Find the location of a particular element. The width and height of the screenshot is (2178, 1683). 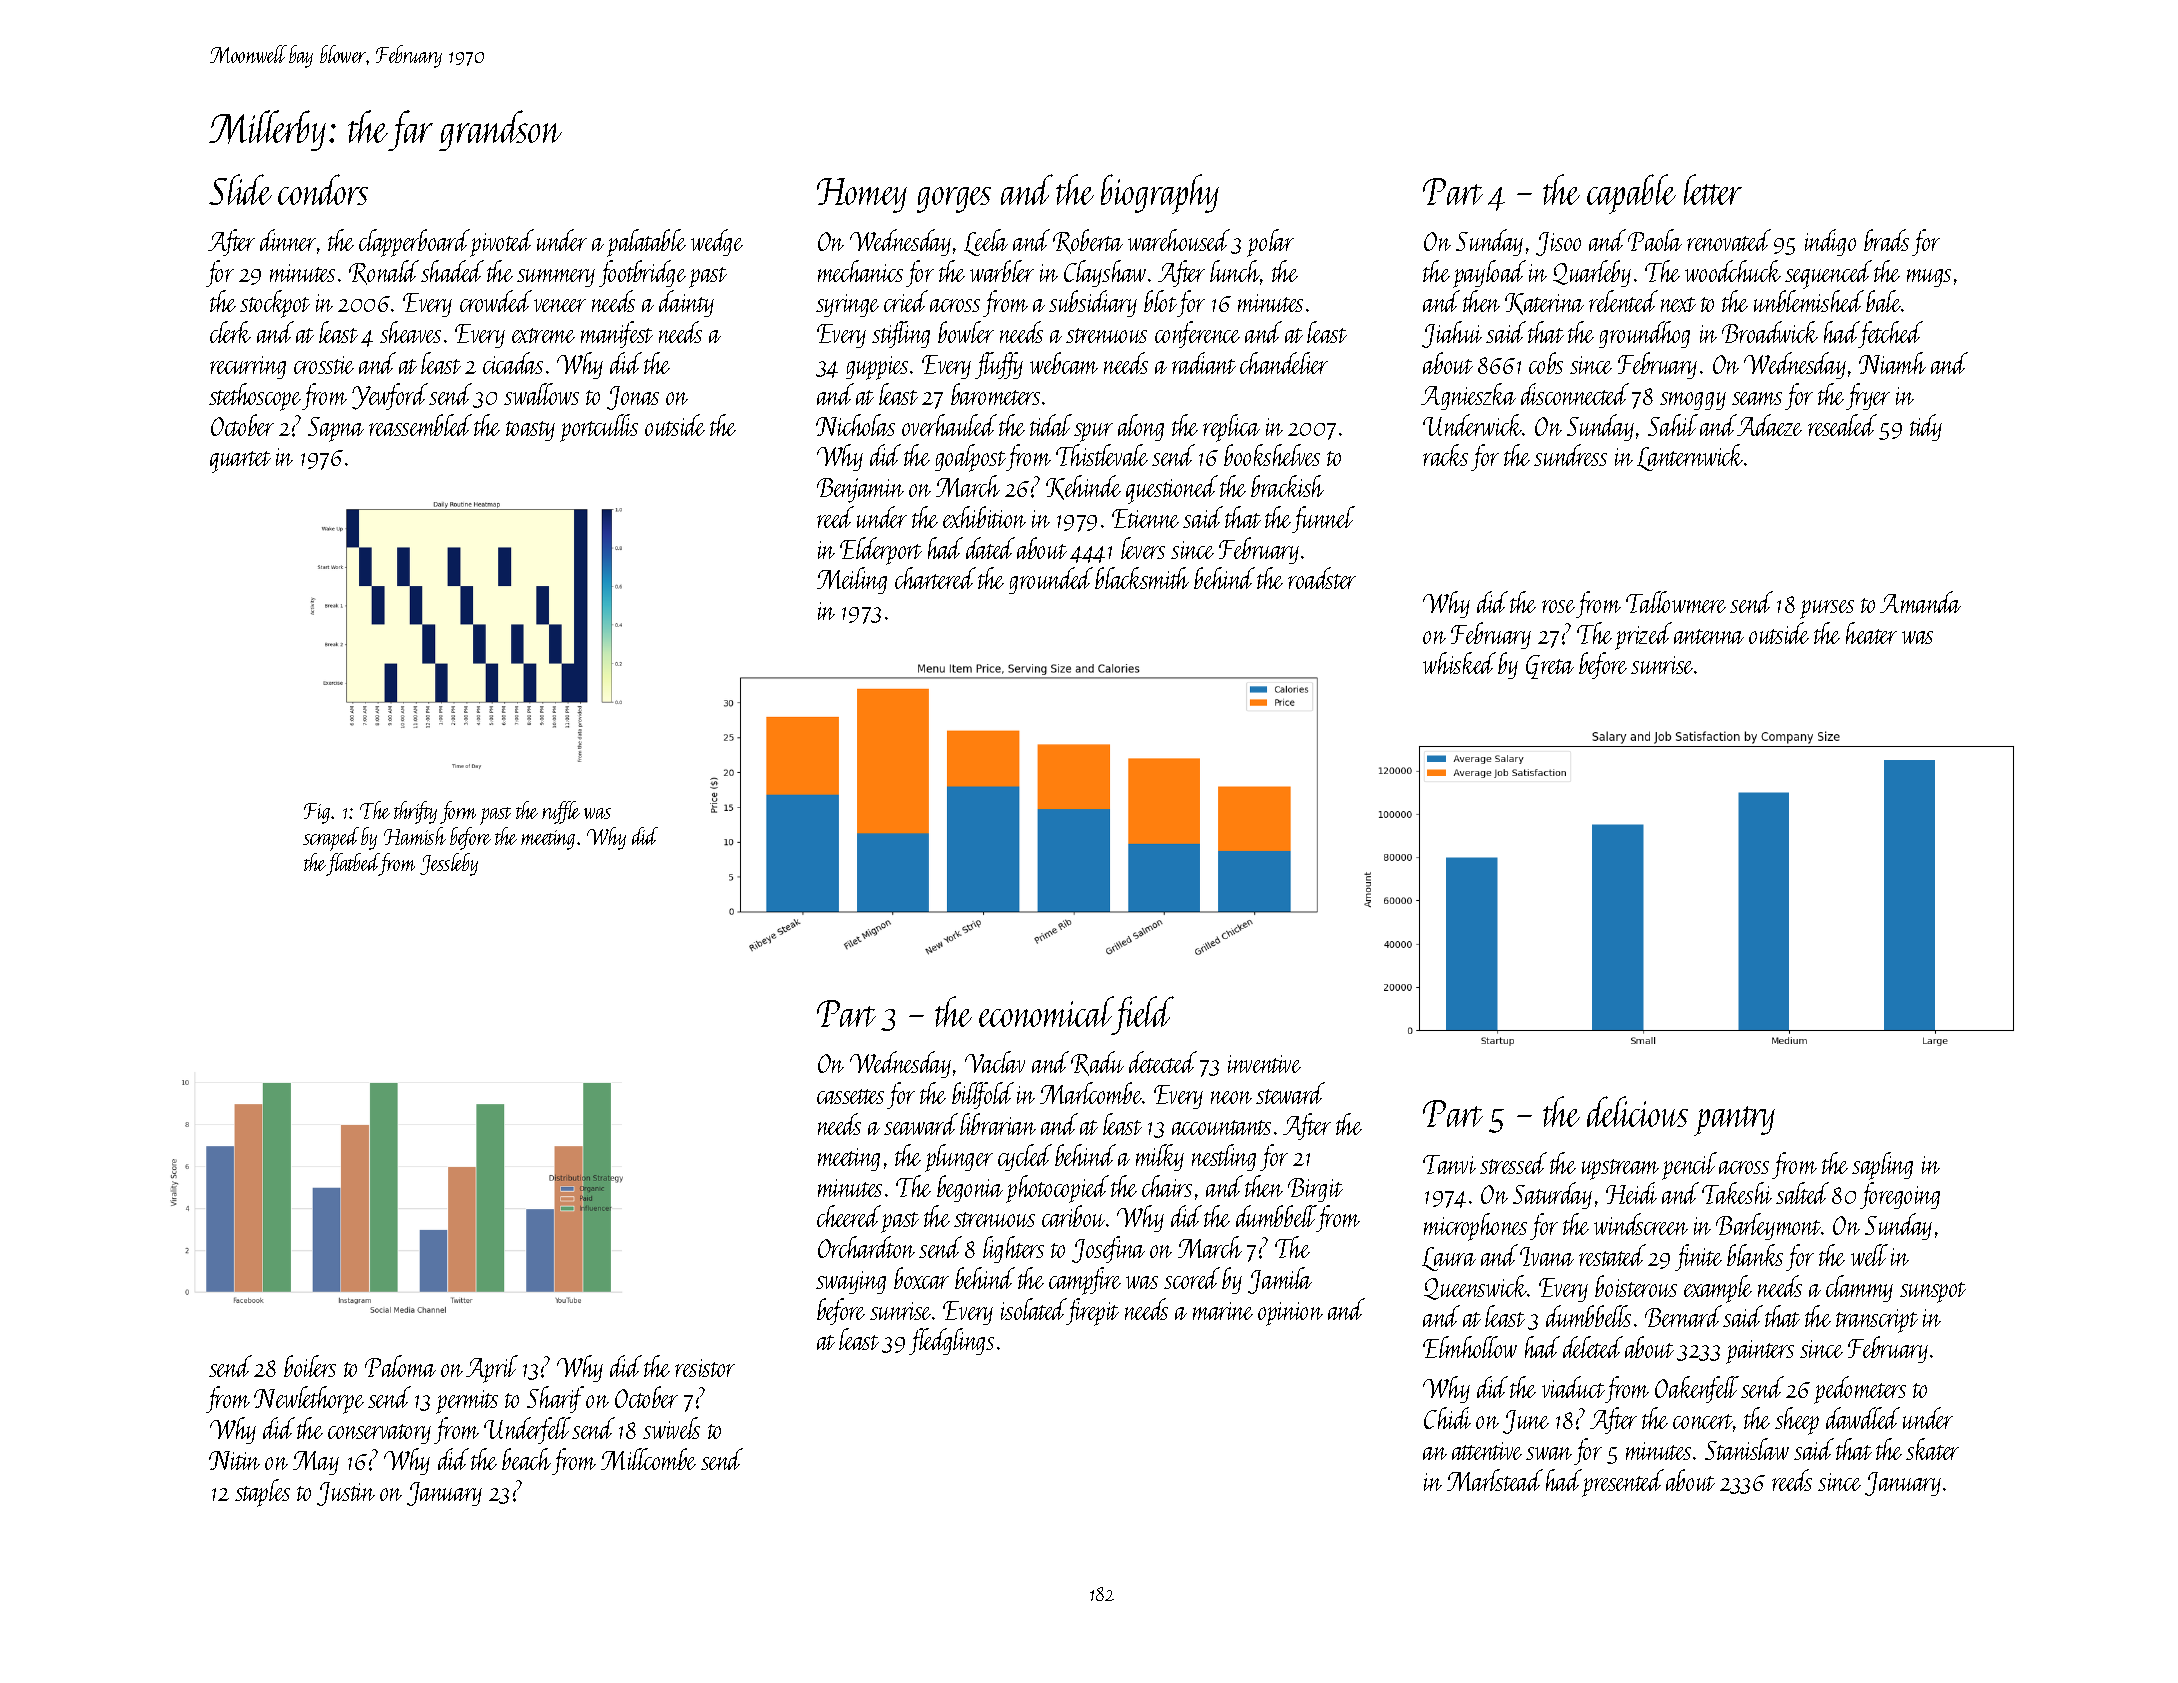

boilers is located at coordinates (310, 1366).
